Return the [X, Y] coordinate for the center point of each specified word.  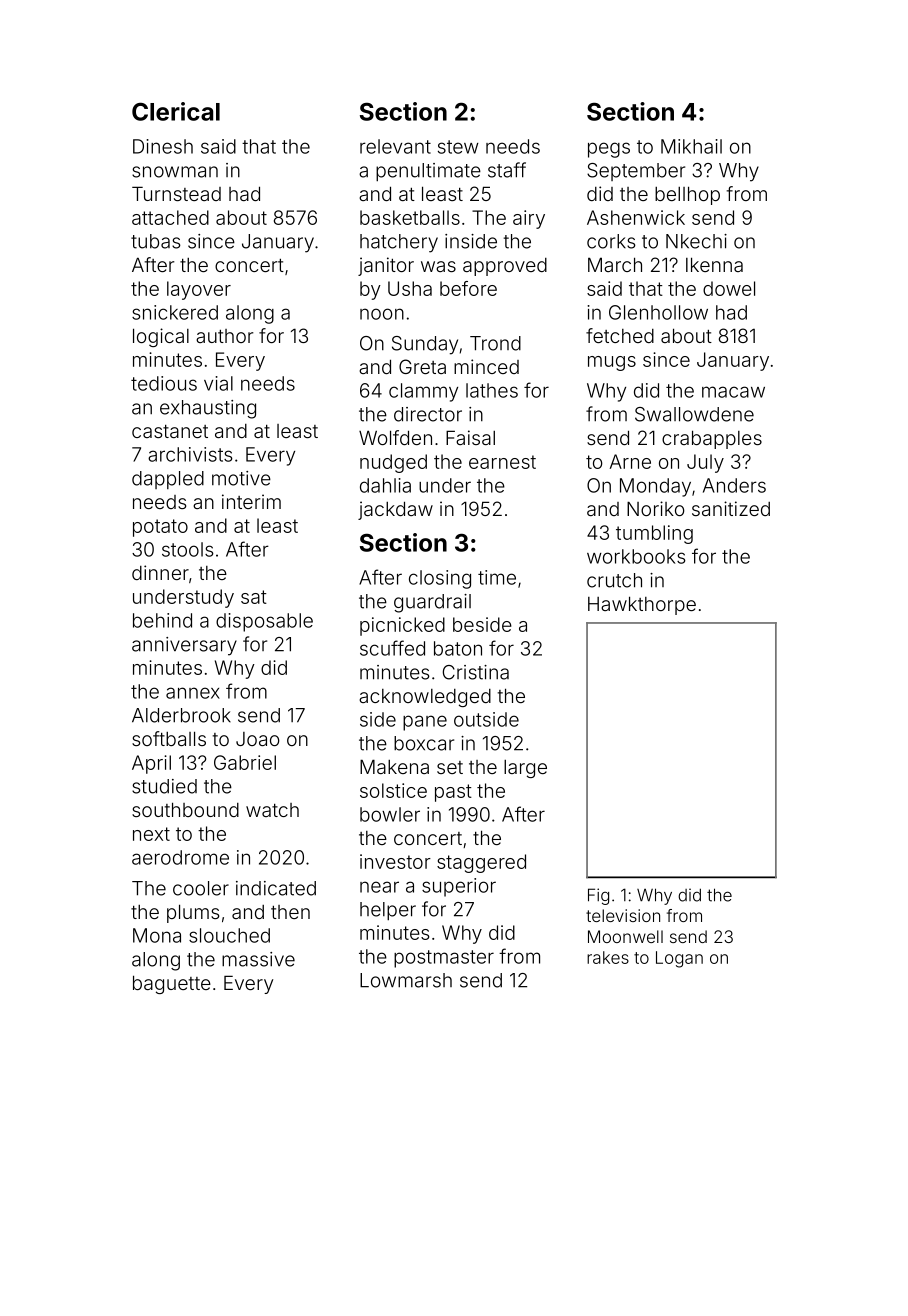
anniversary [184, 646]
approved [505, 267]
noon [382, 314]
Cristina [476, 672]
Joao [258, 739]
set [450, 767]
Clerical [176, 111]
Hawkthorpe [642, 605]
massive [258, 959]
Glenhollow [658, 312]
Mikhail [691, 146]
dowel [729, 288]
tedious [164, 383]
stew [458, 147]
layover [199, 290]
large [525, 769]
